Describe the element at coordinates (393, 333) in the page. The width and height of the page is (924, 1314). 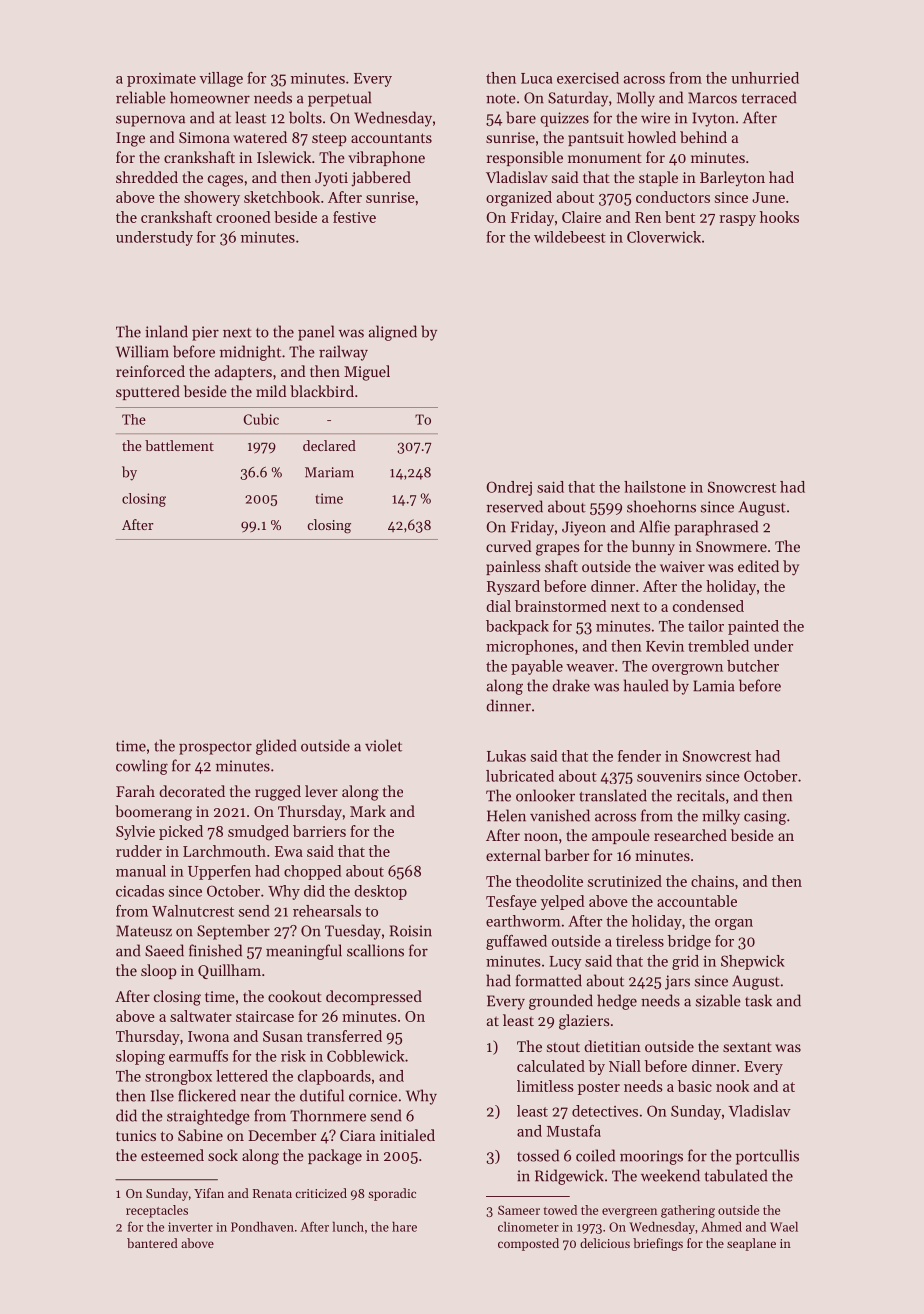
I see `aligned` at that location.
